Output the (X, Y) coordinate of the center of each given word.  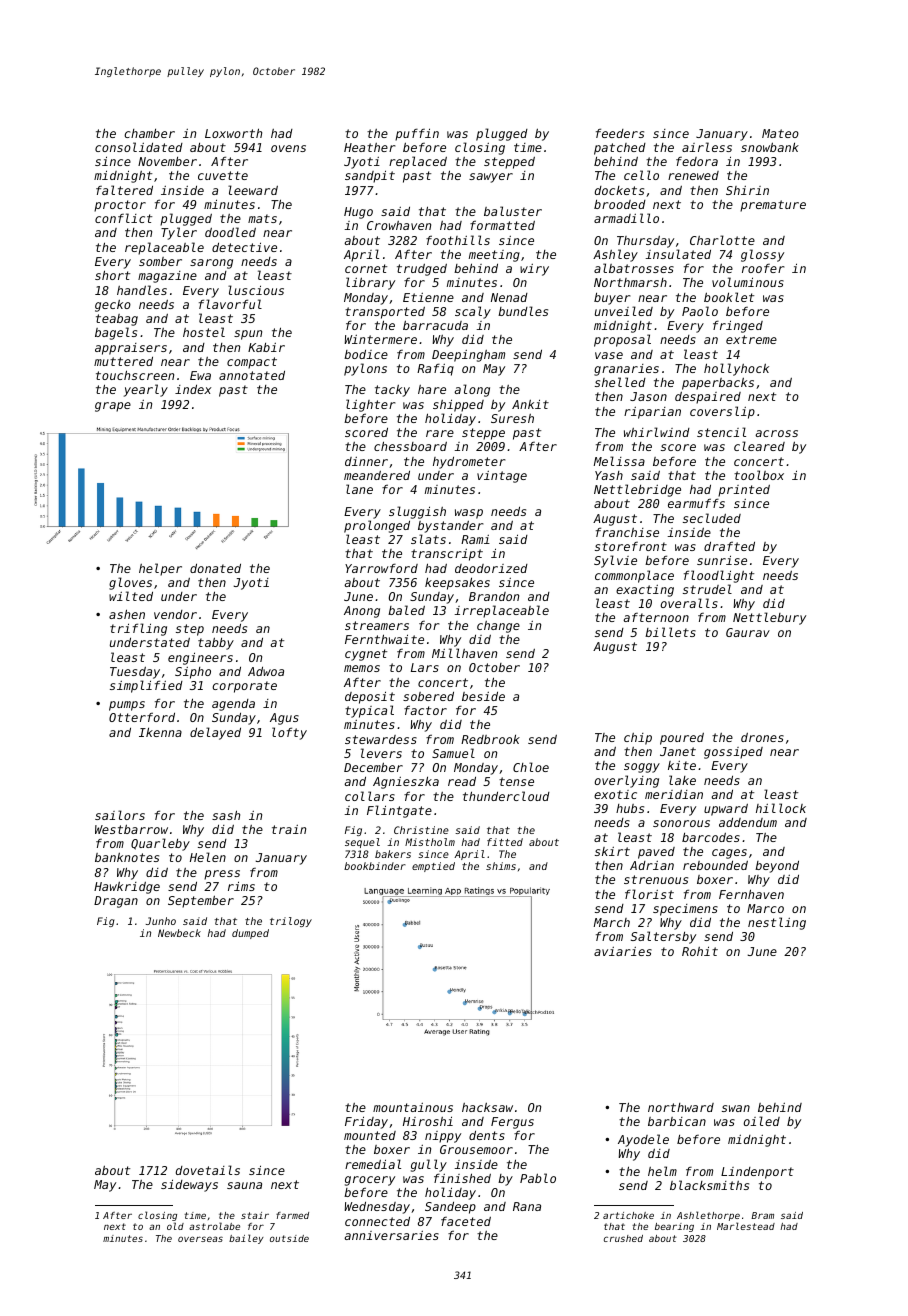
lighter (370, 405)
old (175, 1226)
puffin (417, 134)
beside (483, 696)
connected (377, 1221)
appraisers (131, 349)
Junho (161, 921)
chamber (149, 133)
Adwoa (266, 671)
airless (707, 147)
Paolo (700, 311)
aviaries (623, 951)
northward (681, 1107)
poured (682, 739)
